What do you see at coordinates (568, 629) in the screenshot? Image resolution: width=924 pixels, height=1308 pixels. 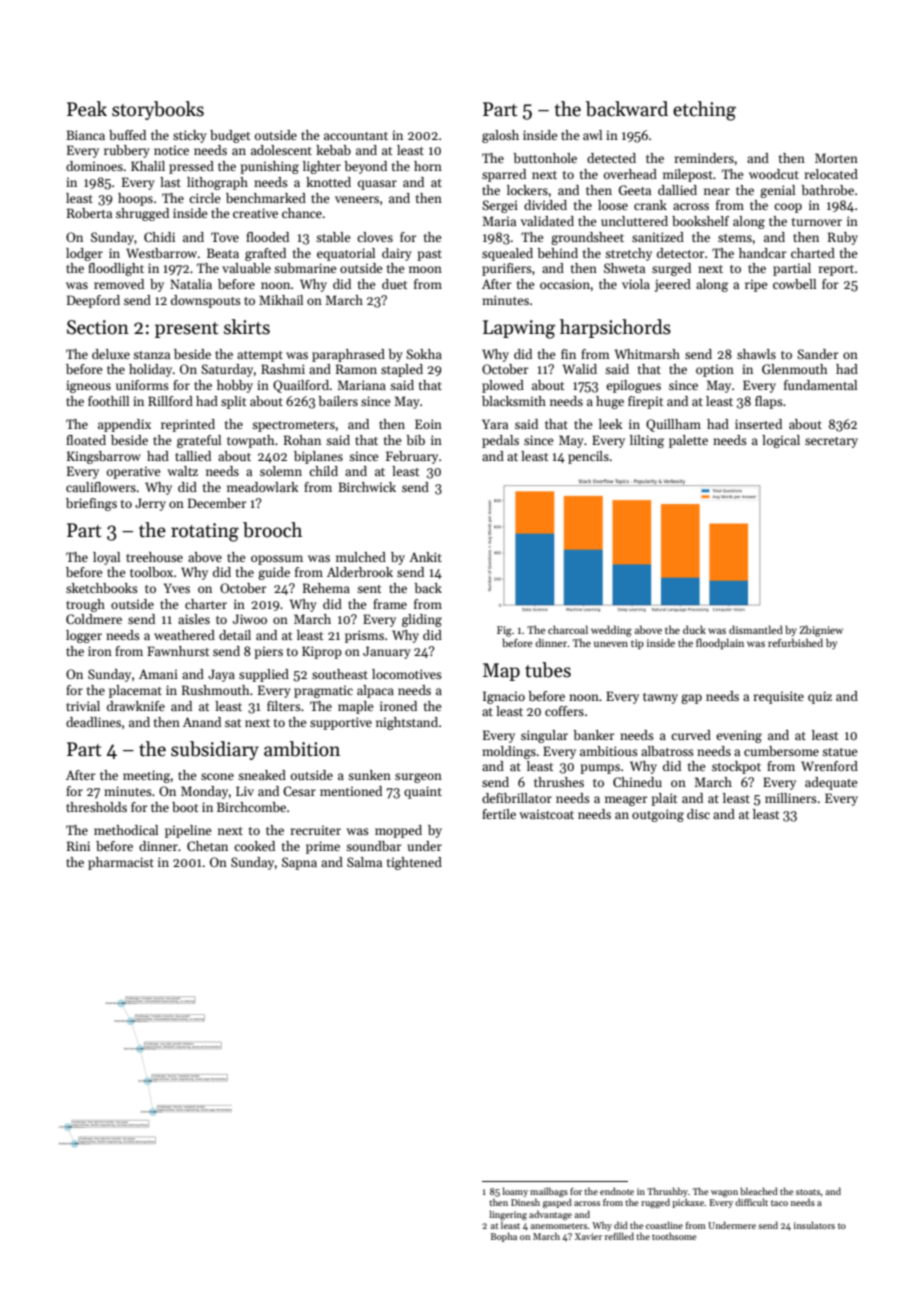 I see `charcoal` at bounding box center [568, 629].
